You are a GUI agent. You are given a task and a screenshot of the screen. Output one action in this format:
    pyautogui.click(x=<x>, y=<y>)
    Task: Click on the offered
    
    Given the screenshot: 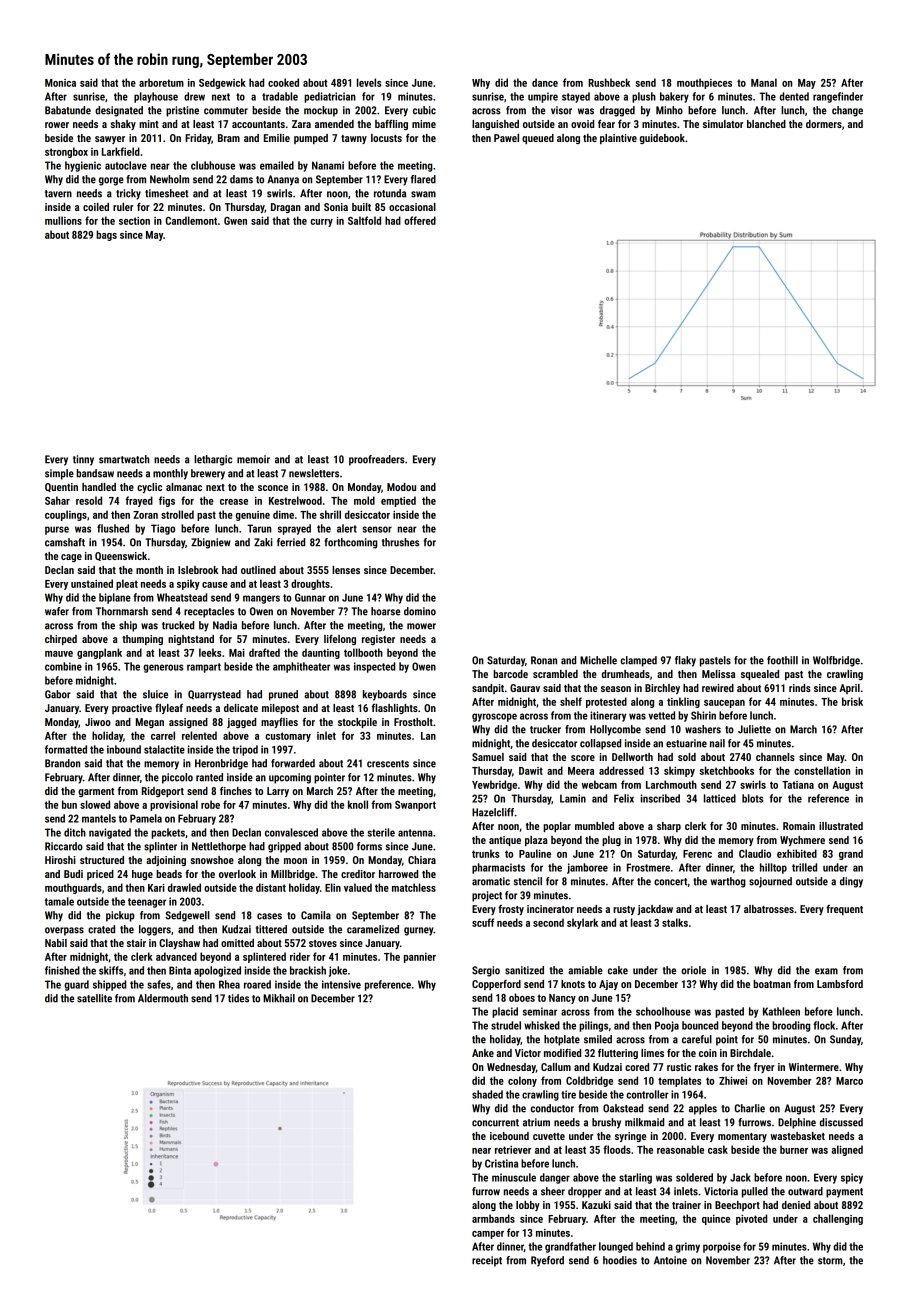 What is the action you would take?
    pyautogui.click(x=420, y=220)
